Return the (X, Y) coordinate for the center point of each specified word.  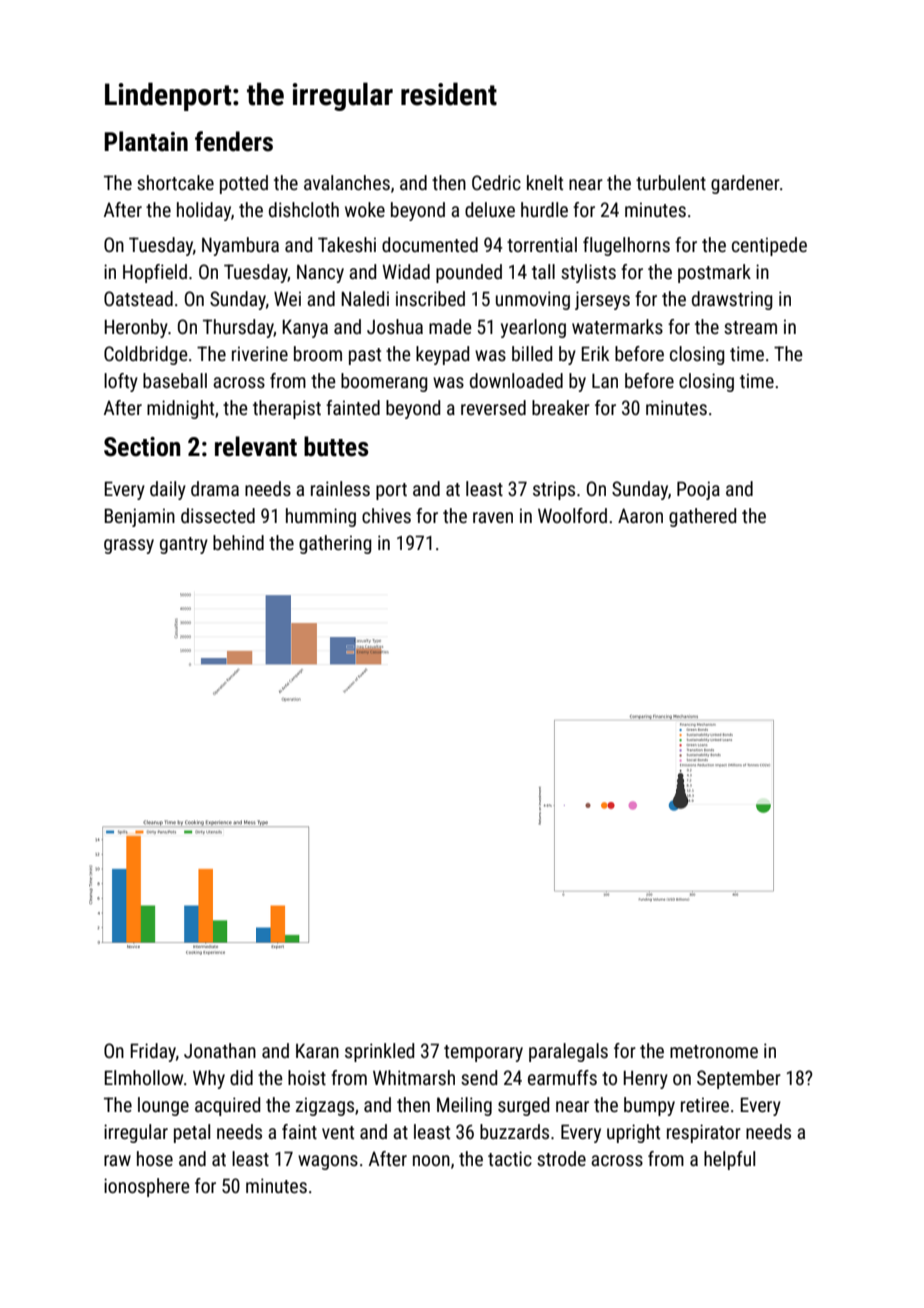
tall (543, 271)
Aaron (640, 515)
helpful (729, 1160)
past (365, 356)
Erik (595, 353)
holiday (204, 211)
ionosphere (147, 1187)
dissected (218, 515)
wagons (328, 1162)
